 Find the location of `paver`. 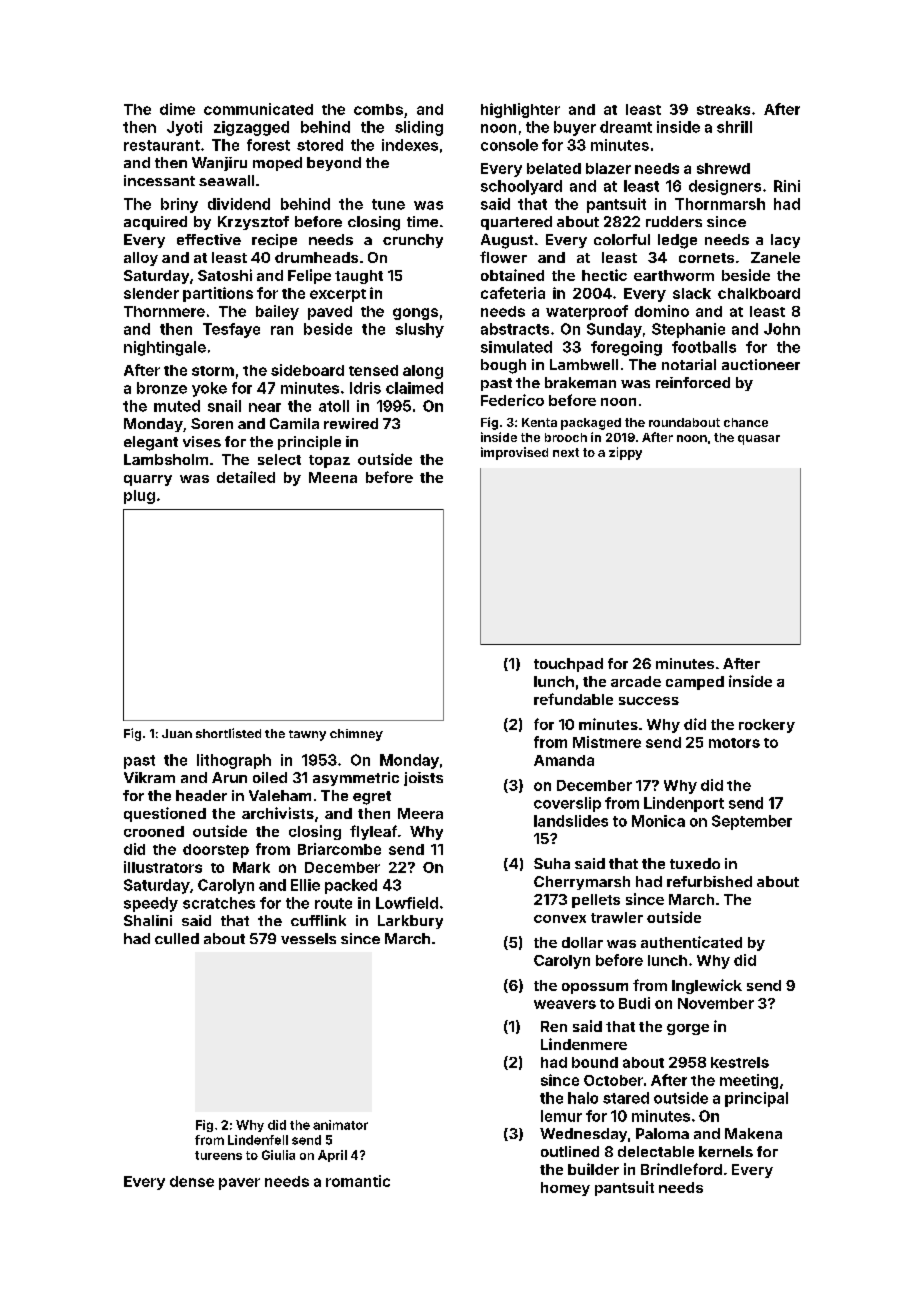

paver is located at coordinates (239, 1184).
